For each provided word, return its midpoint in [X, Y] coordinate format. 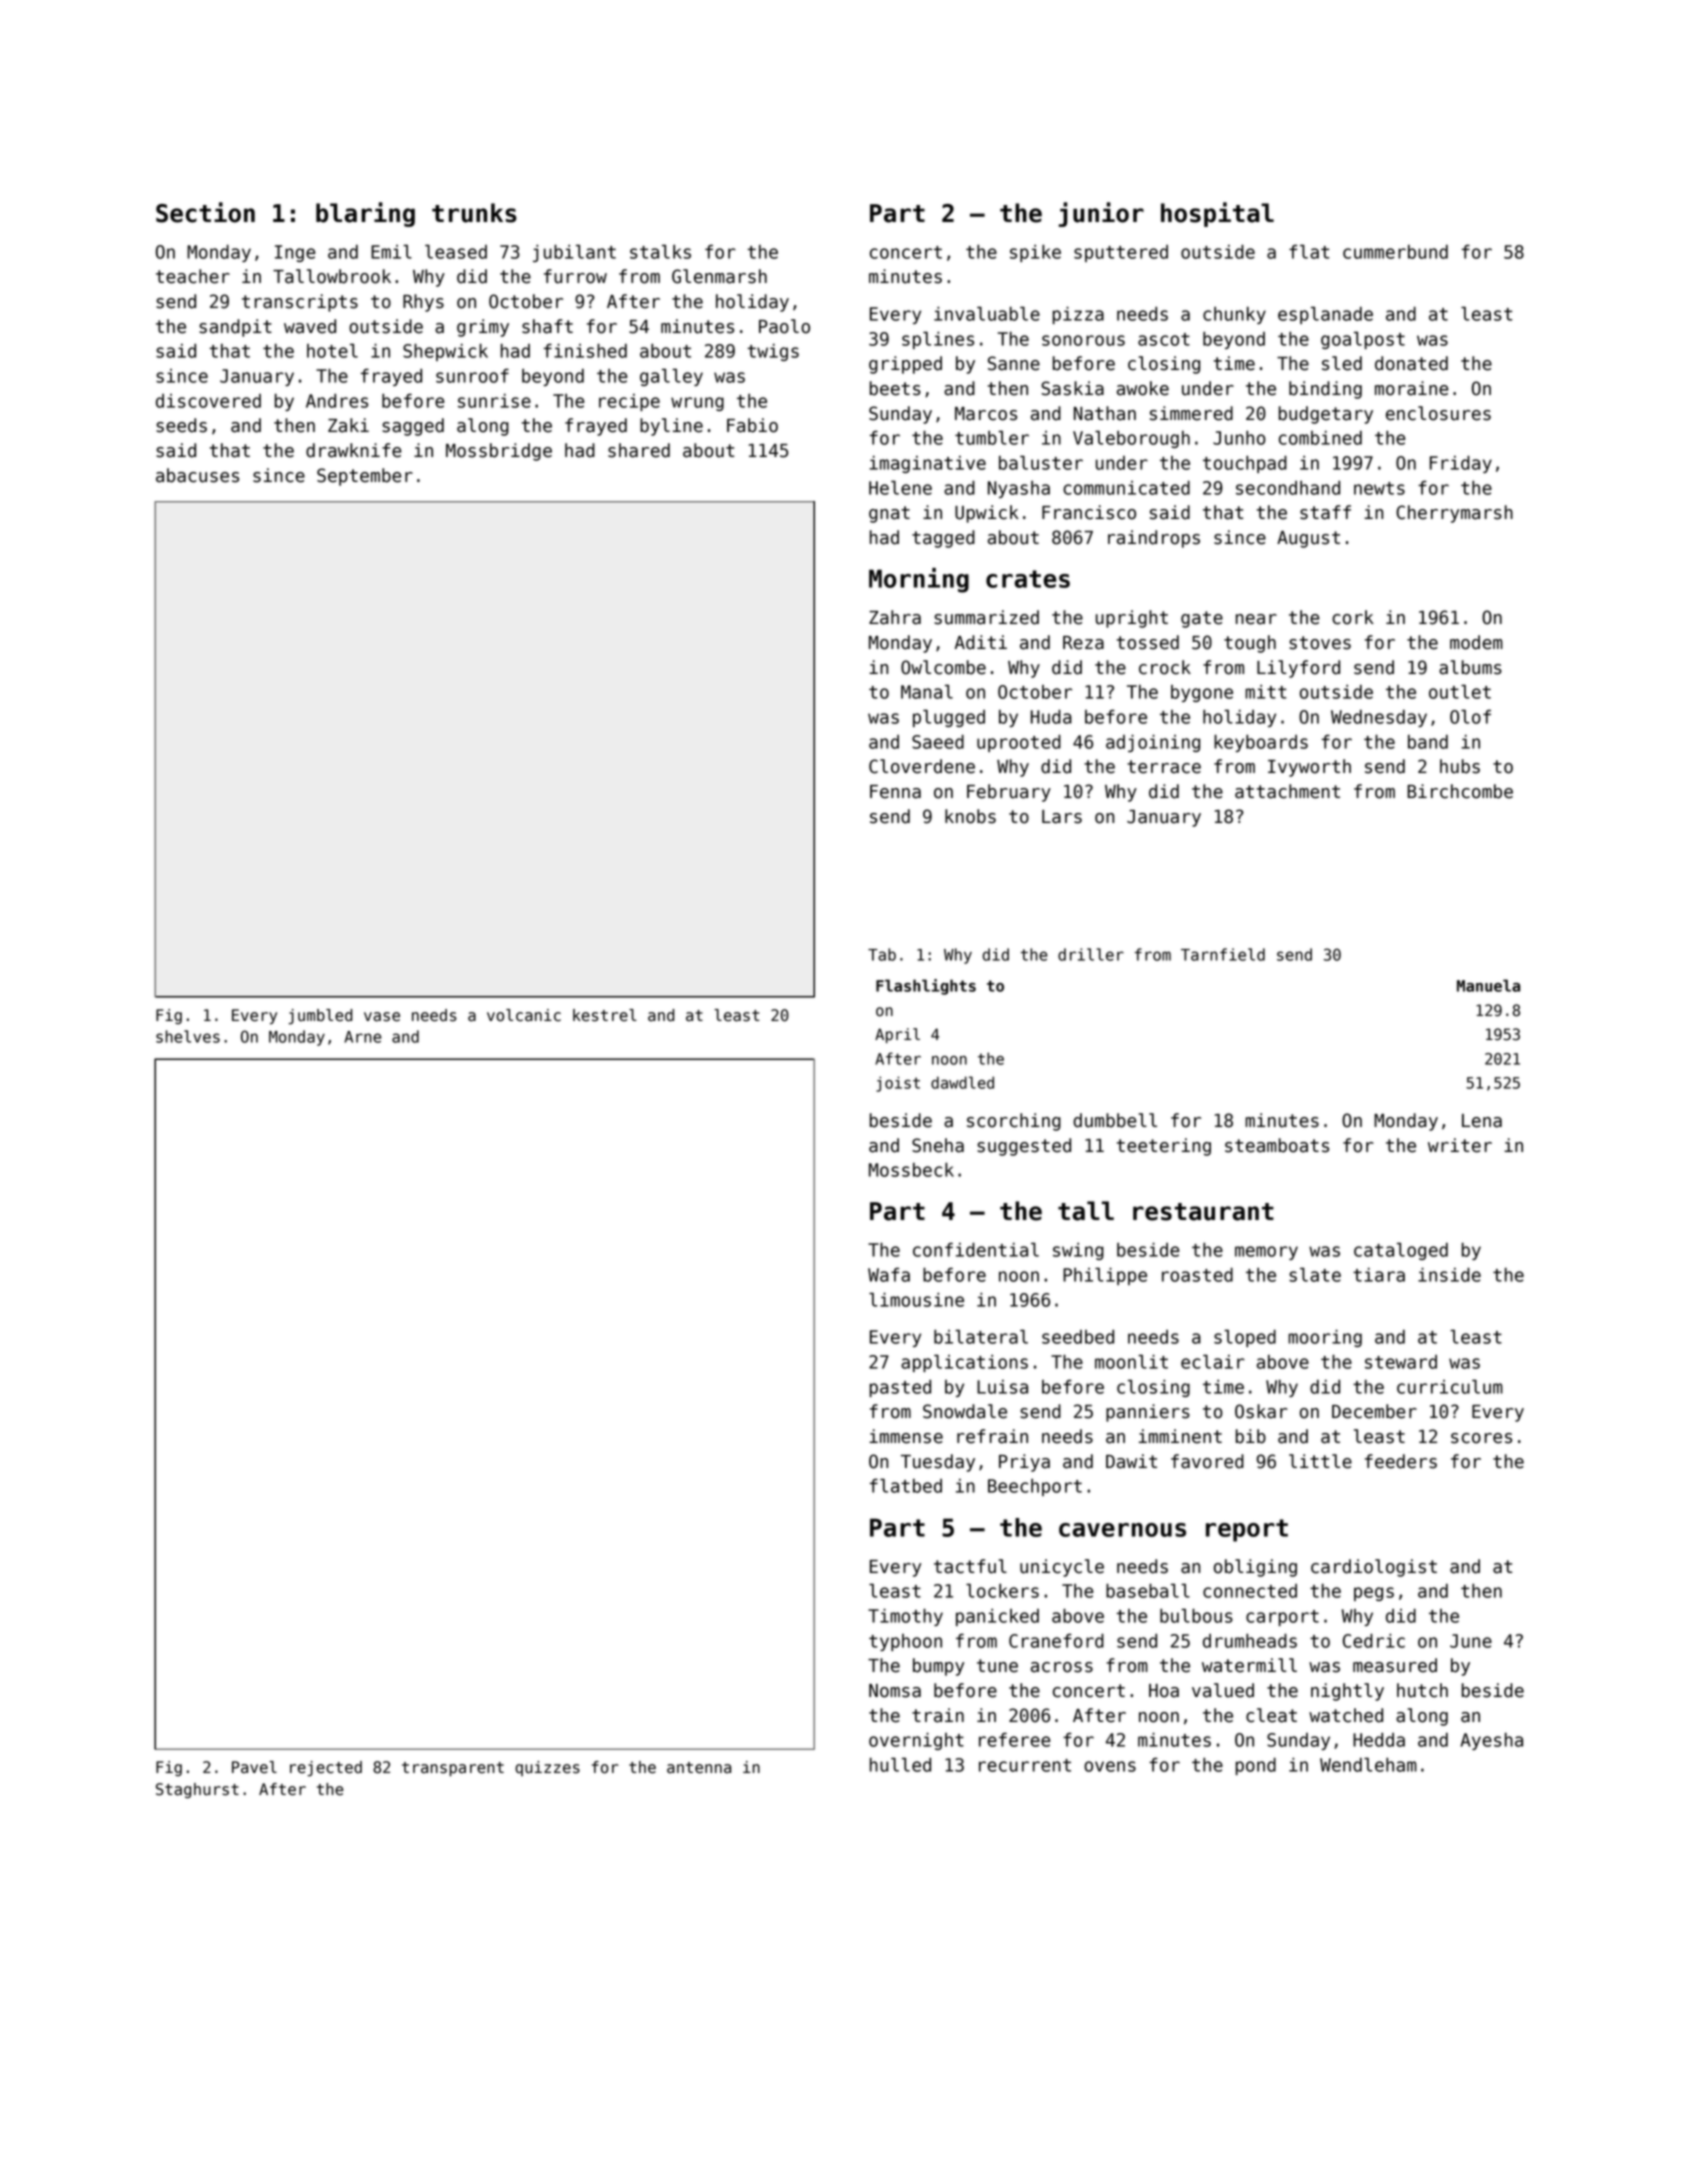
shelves [188, 1036]
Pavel [254, 1767]
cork [1353, 617]
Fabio [752, 425]
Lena [1482, 1121]
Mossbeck [911, 1170]
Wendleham [1368, 1765]
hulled [900, 1765]
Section [205, 212]
